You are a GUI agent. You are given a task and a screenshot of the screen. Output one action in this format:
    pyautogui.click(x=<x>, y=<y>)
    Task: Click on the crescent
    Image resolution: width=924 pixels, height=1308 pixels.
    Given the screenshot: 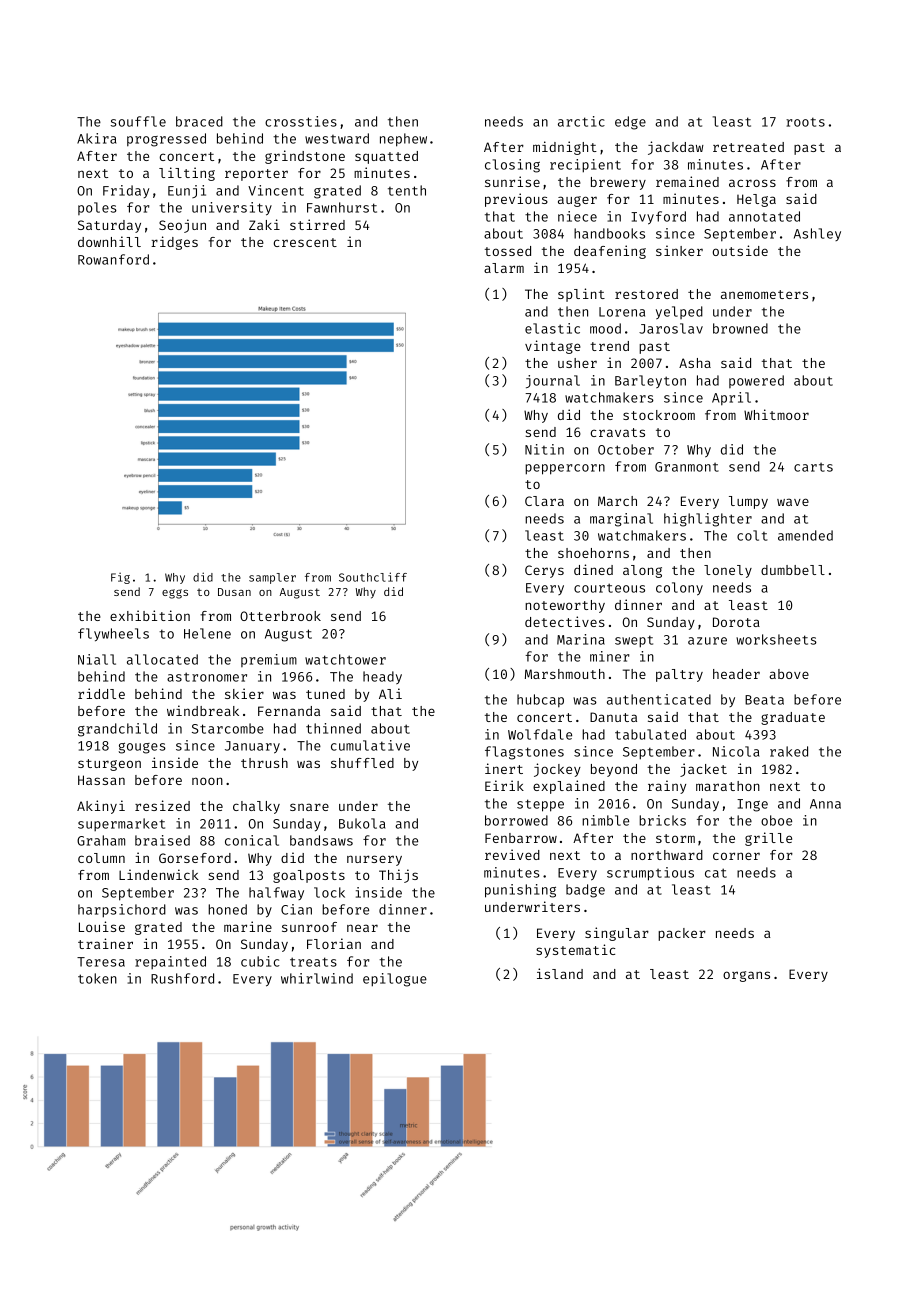 What is the action you would take?
    pyautogui.click(x=305, y=242)
